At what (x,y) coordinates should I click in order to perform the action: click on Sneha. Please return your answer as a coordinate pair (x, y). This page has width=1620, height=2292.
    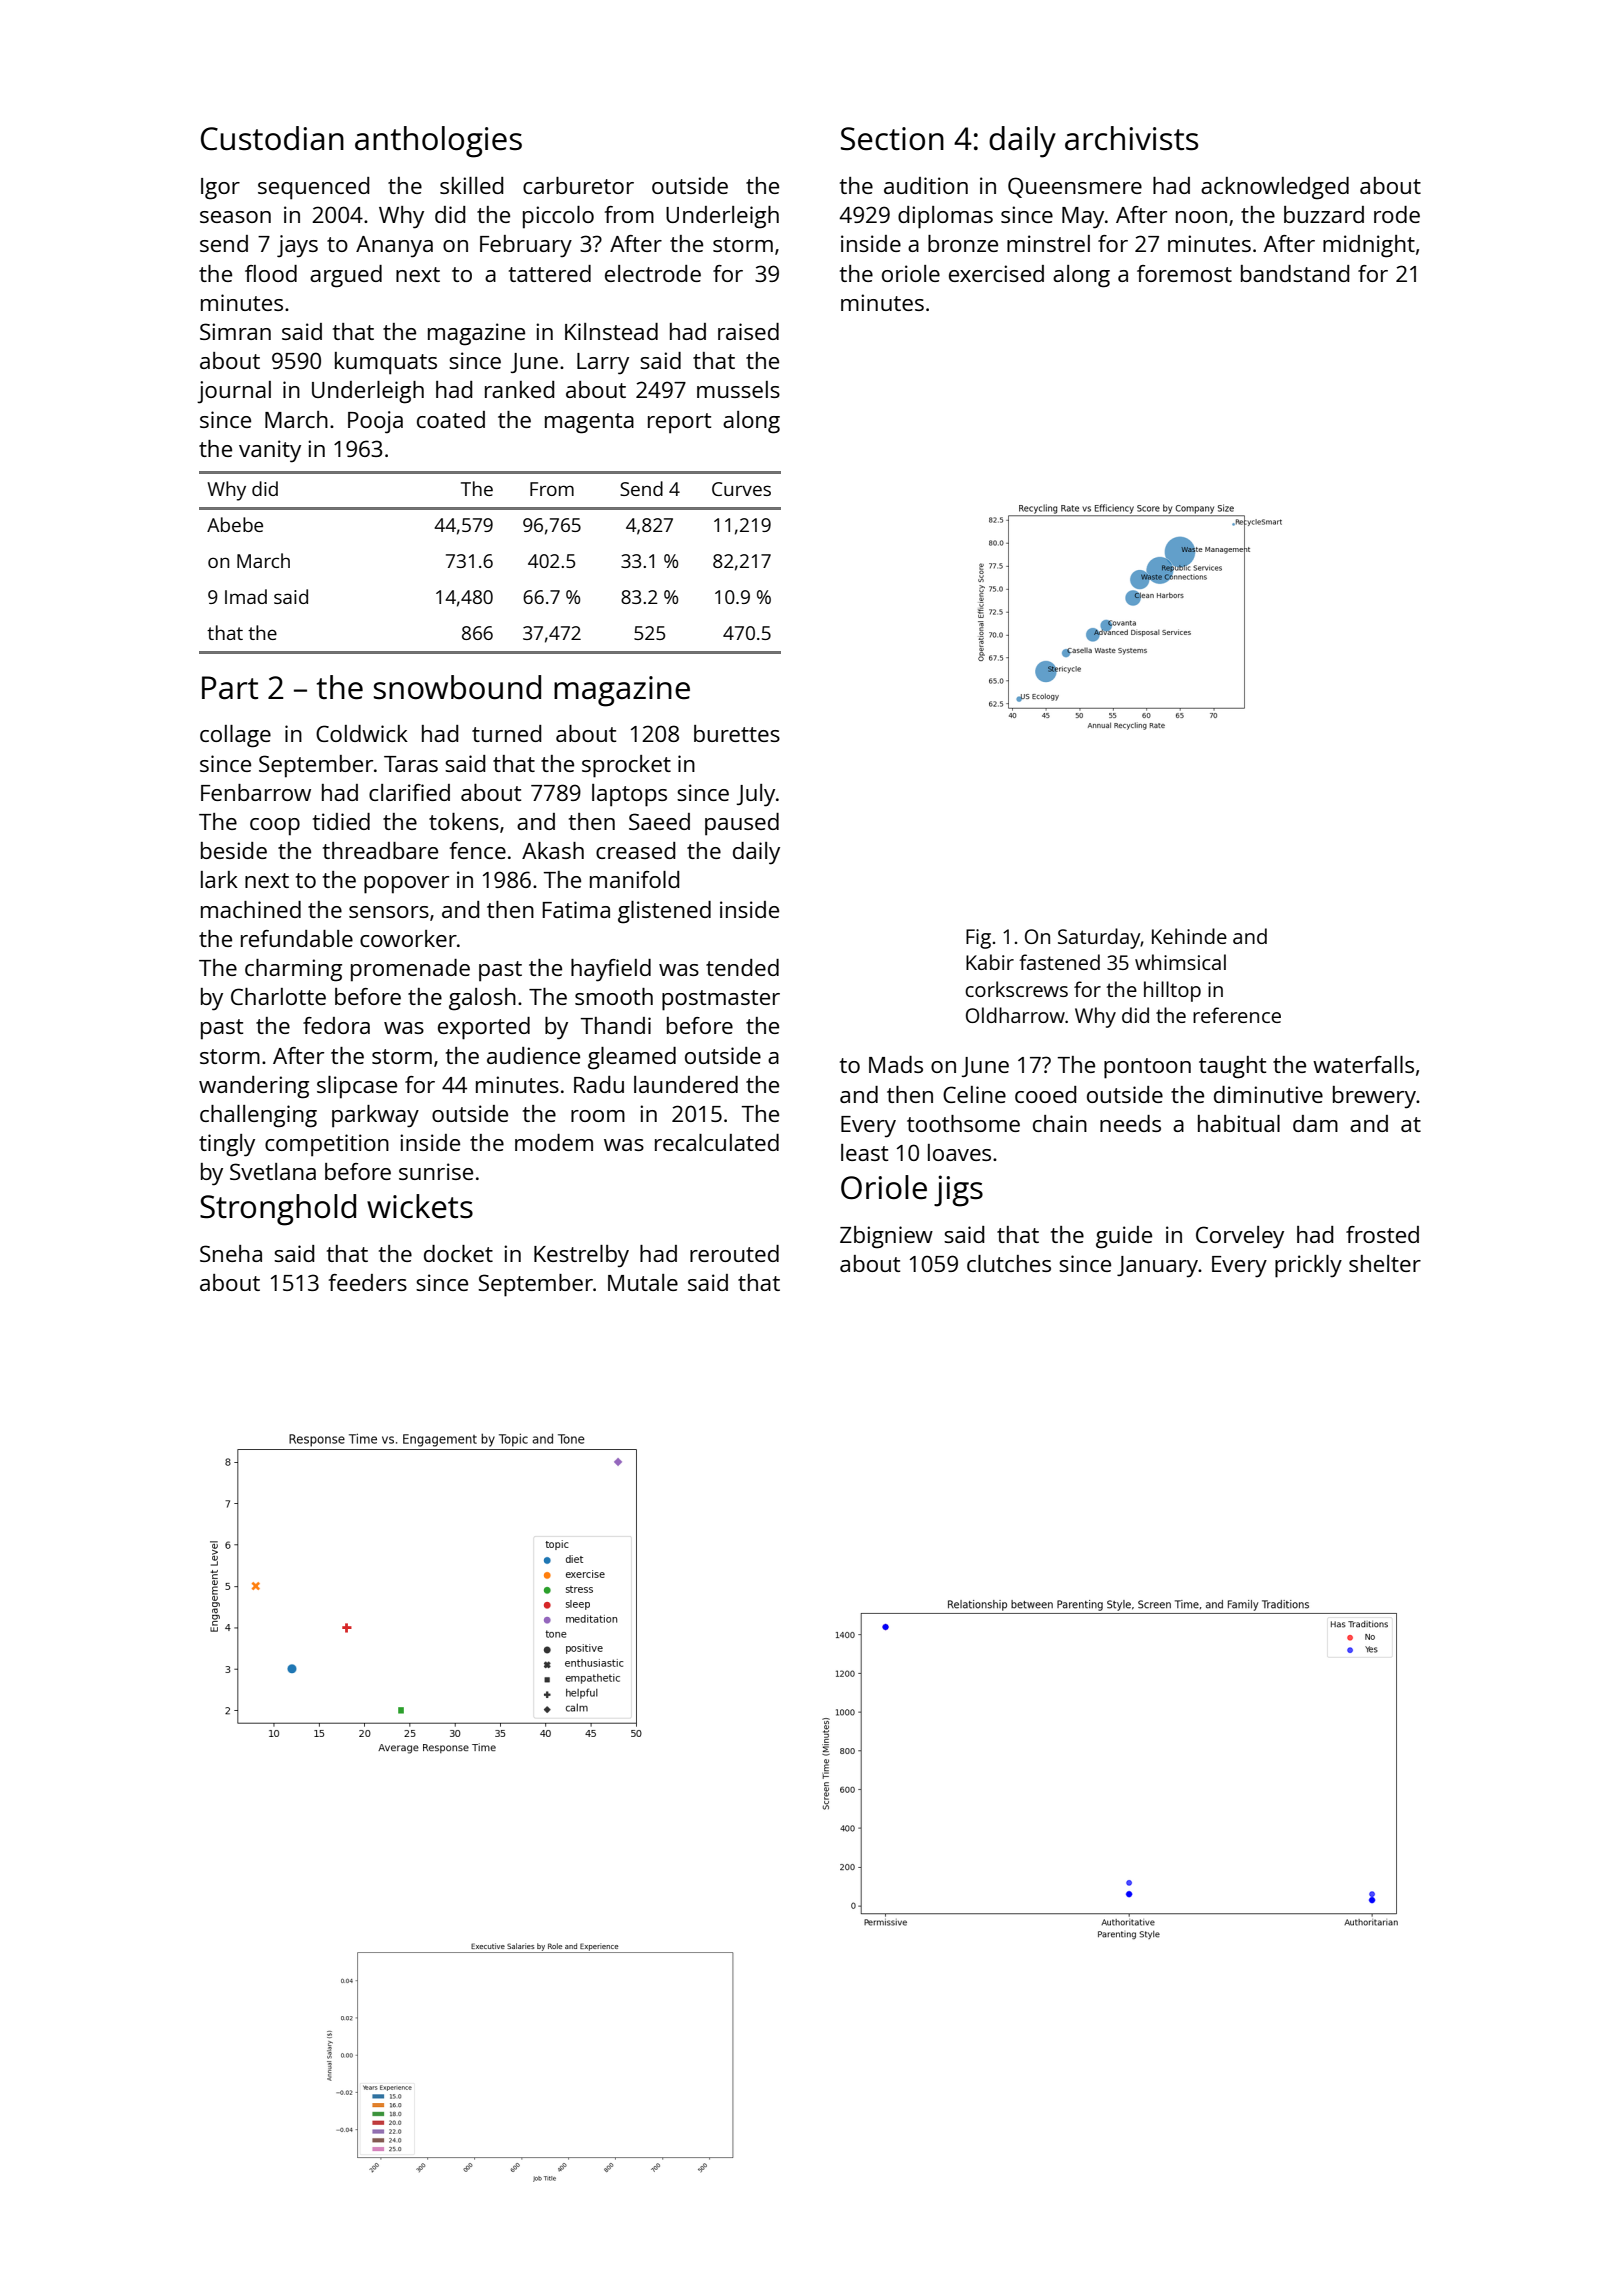
    Looking at the image, I should click on (231, 1253).
